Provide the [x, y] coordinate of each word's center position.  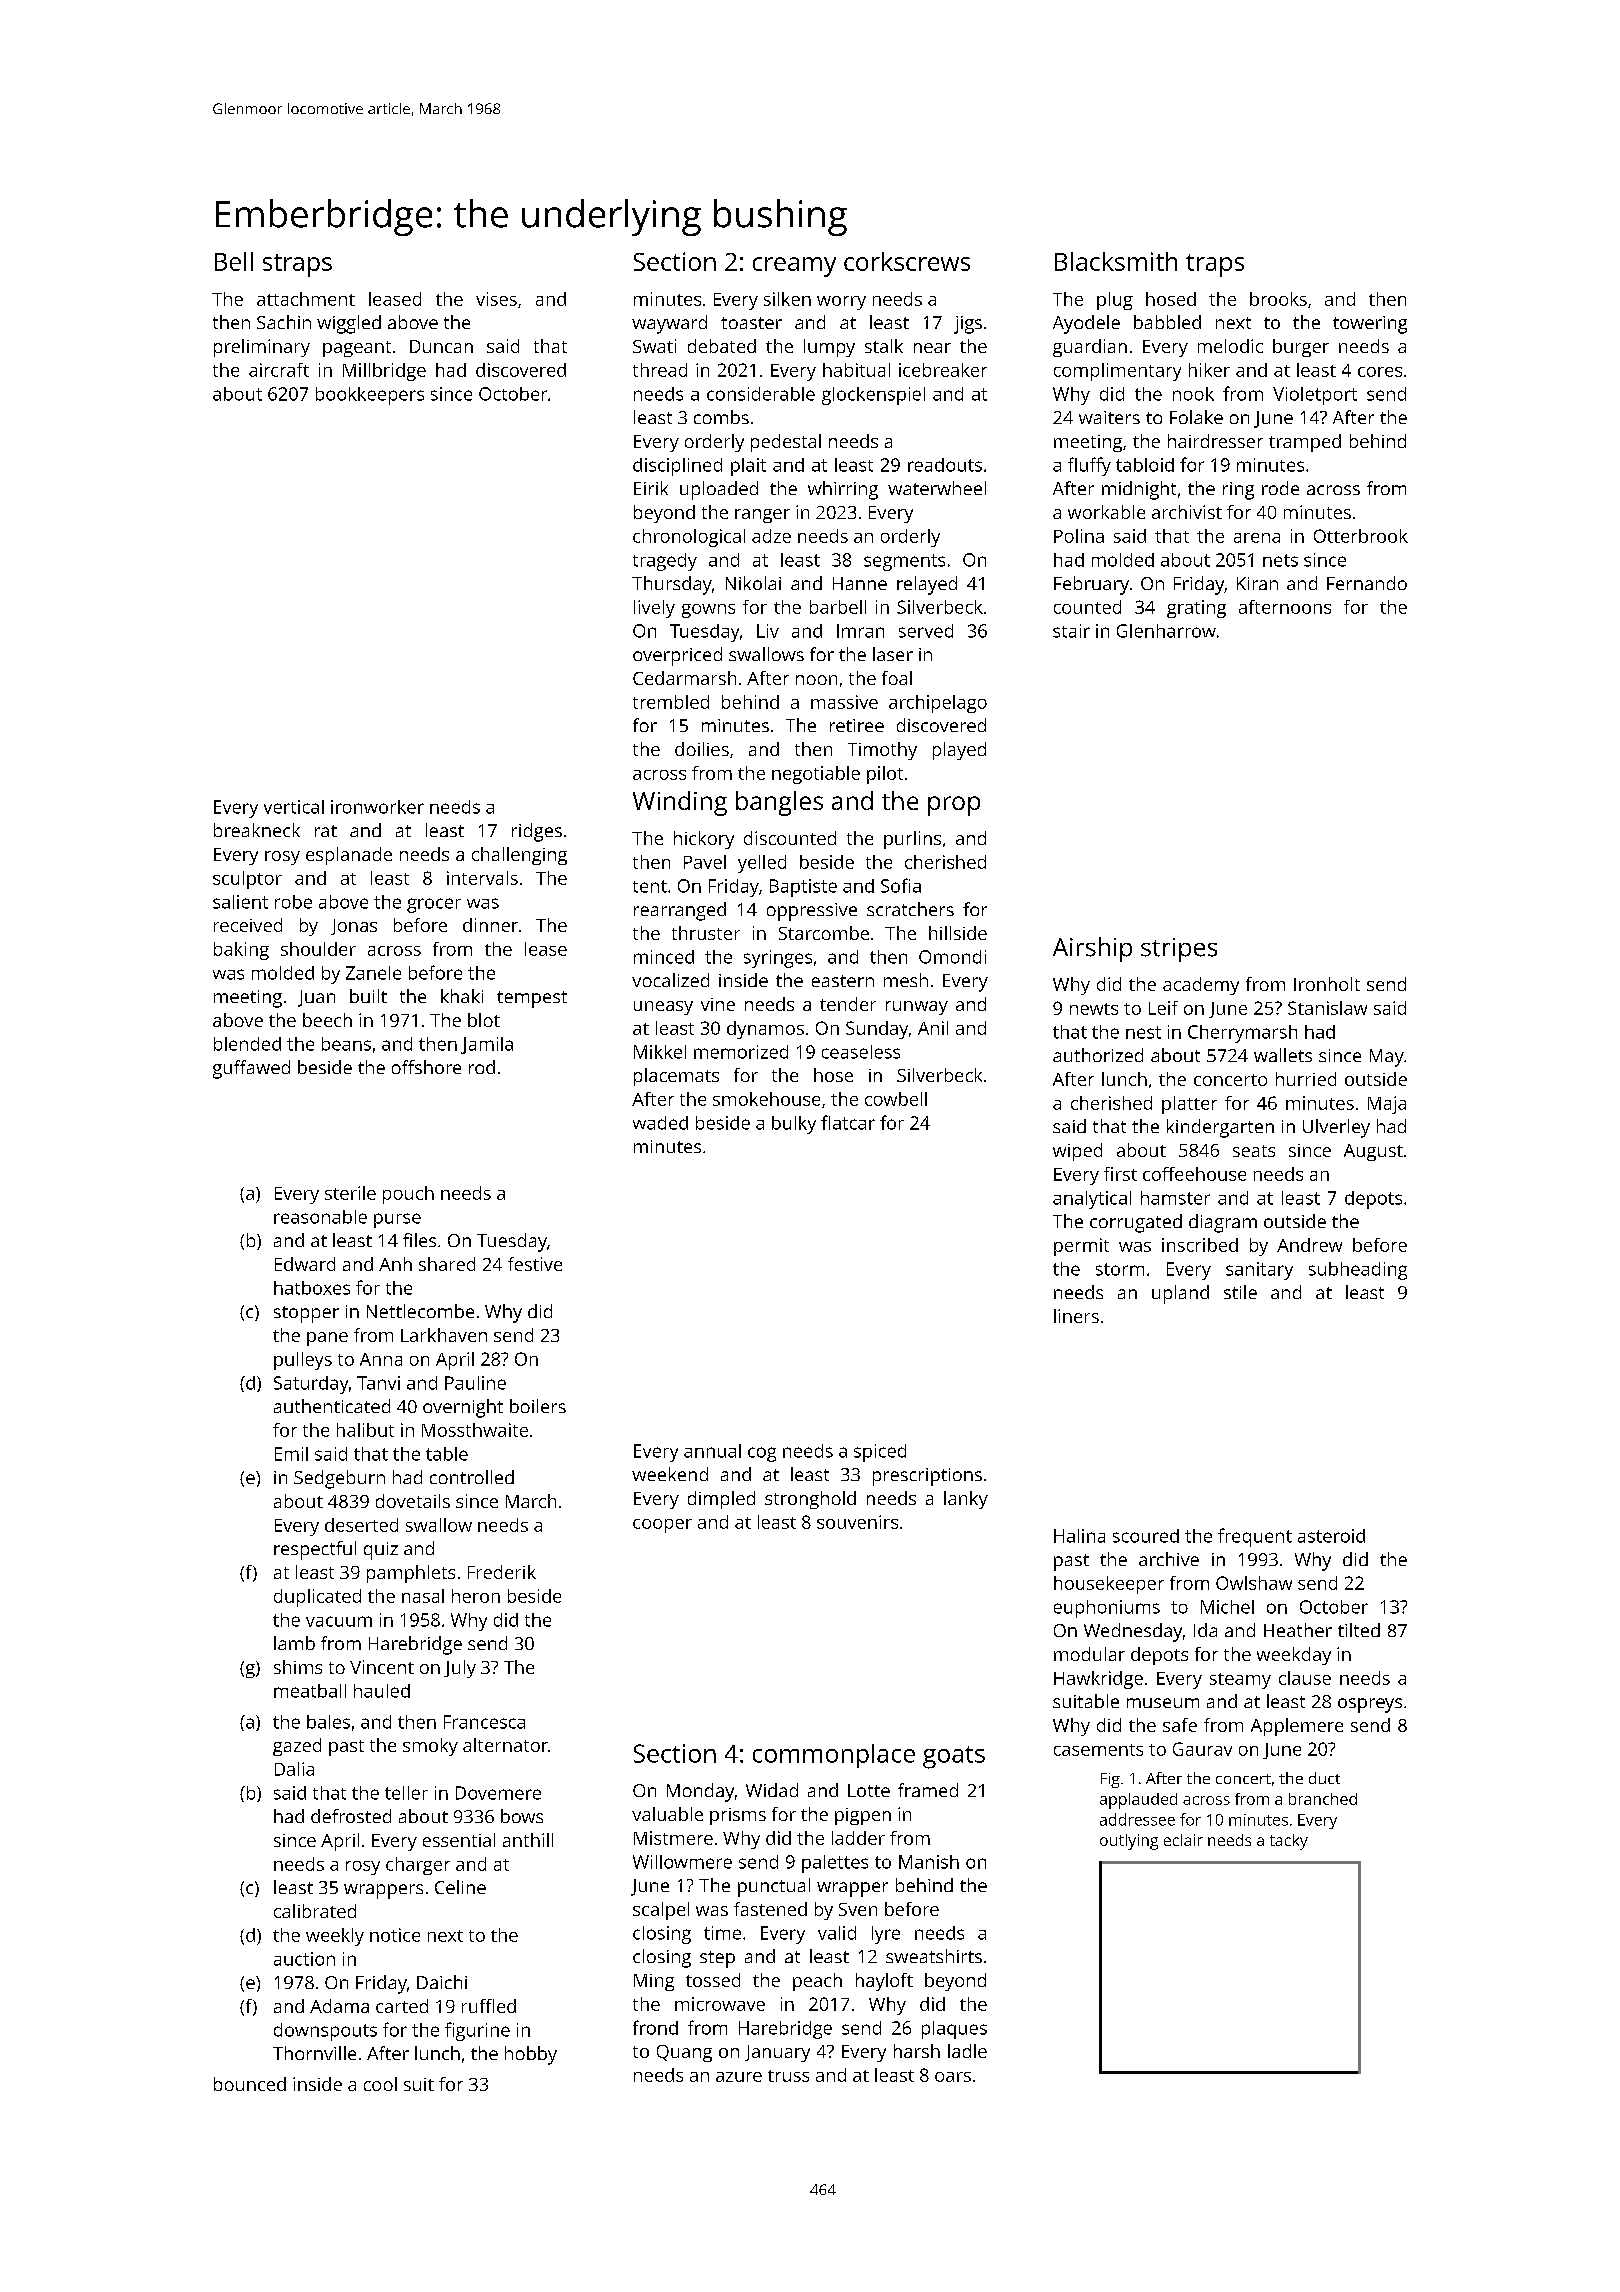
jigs [968, 325]
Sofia [901, 885]
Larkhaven [444, 1335]
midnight [1139, 490]
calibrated [315, 1911]
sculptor [247, 880]
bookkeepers [370, 396]
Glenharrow [1166, 631]
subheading [1358, 1271]
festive [535, 1264]
